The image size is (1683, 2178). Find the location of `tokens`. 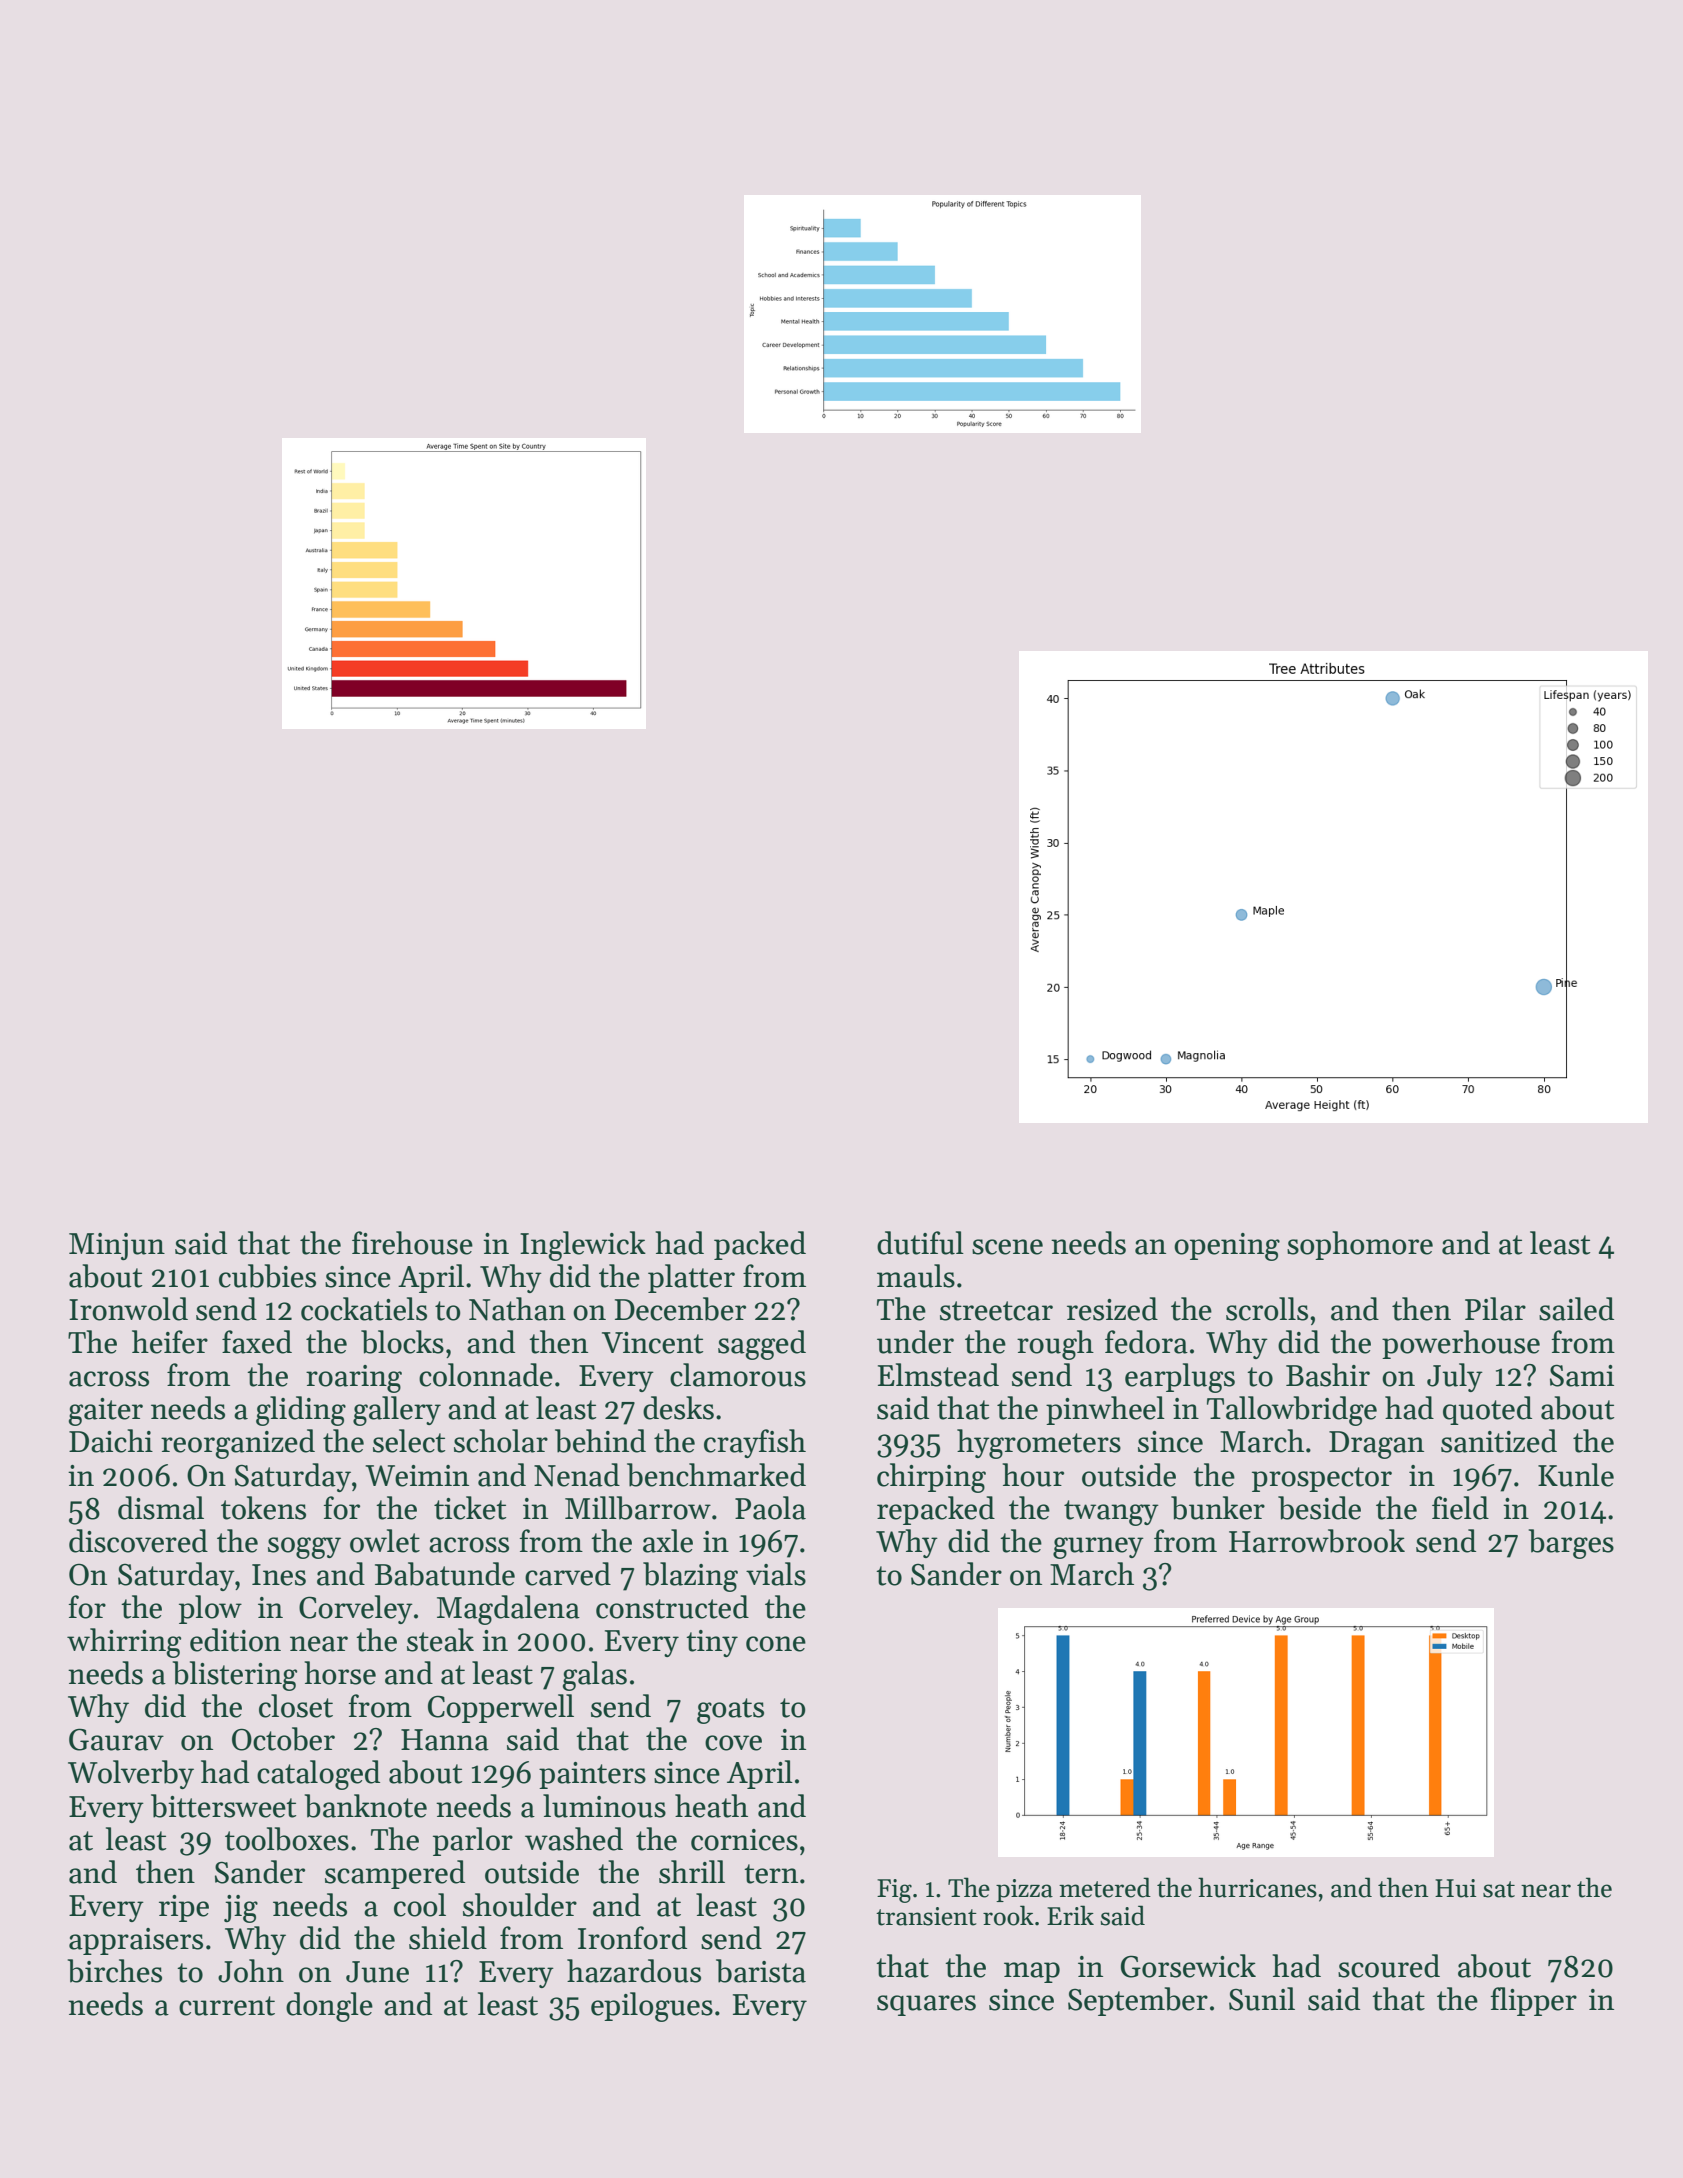

tokens is located at coordinates (263, 1508).
